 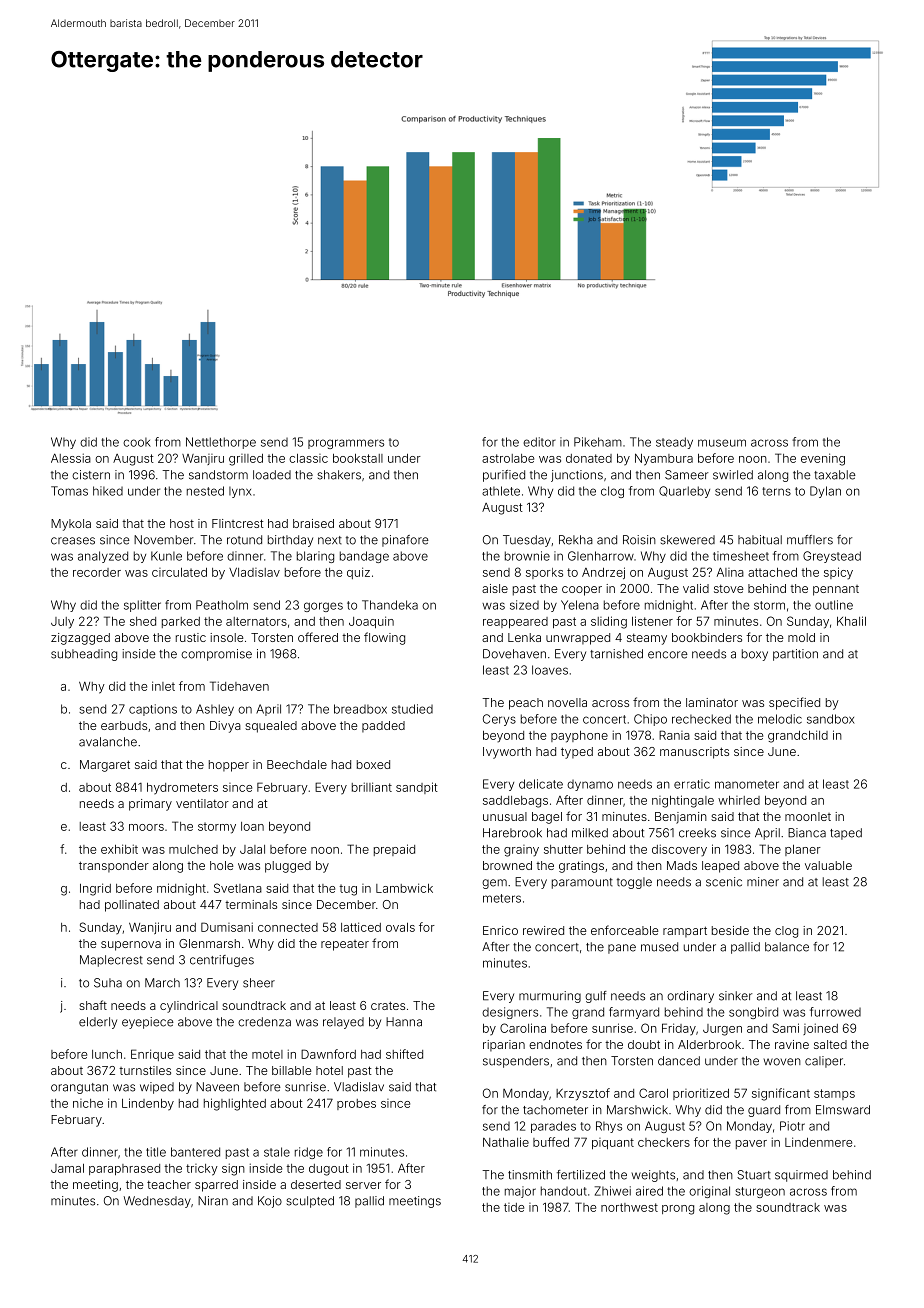 What do you see at coordinates (724, 882) in the page?
I see `scenic` at bounding box center [724, 882].
